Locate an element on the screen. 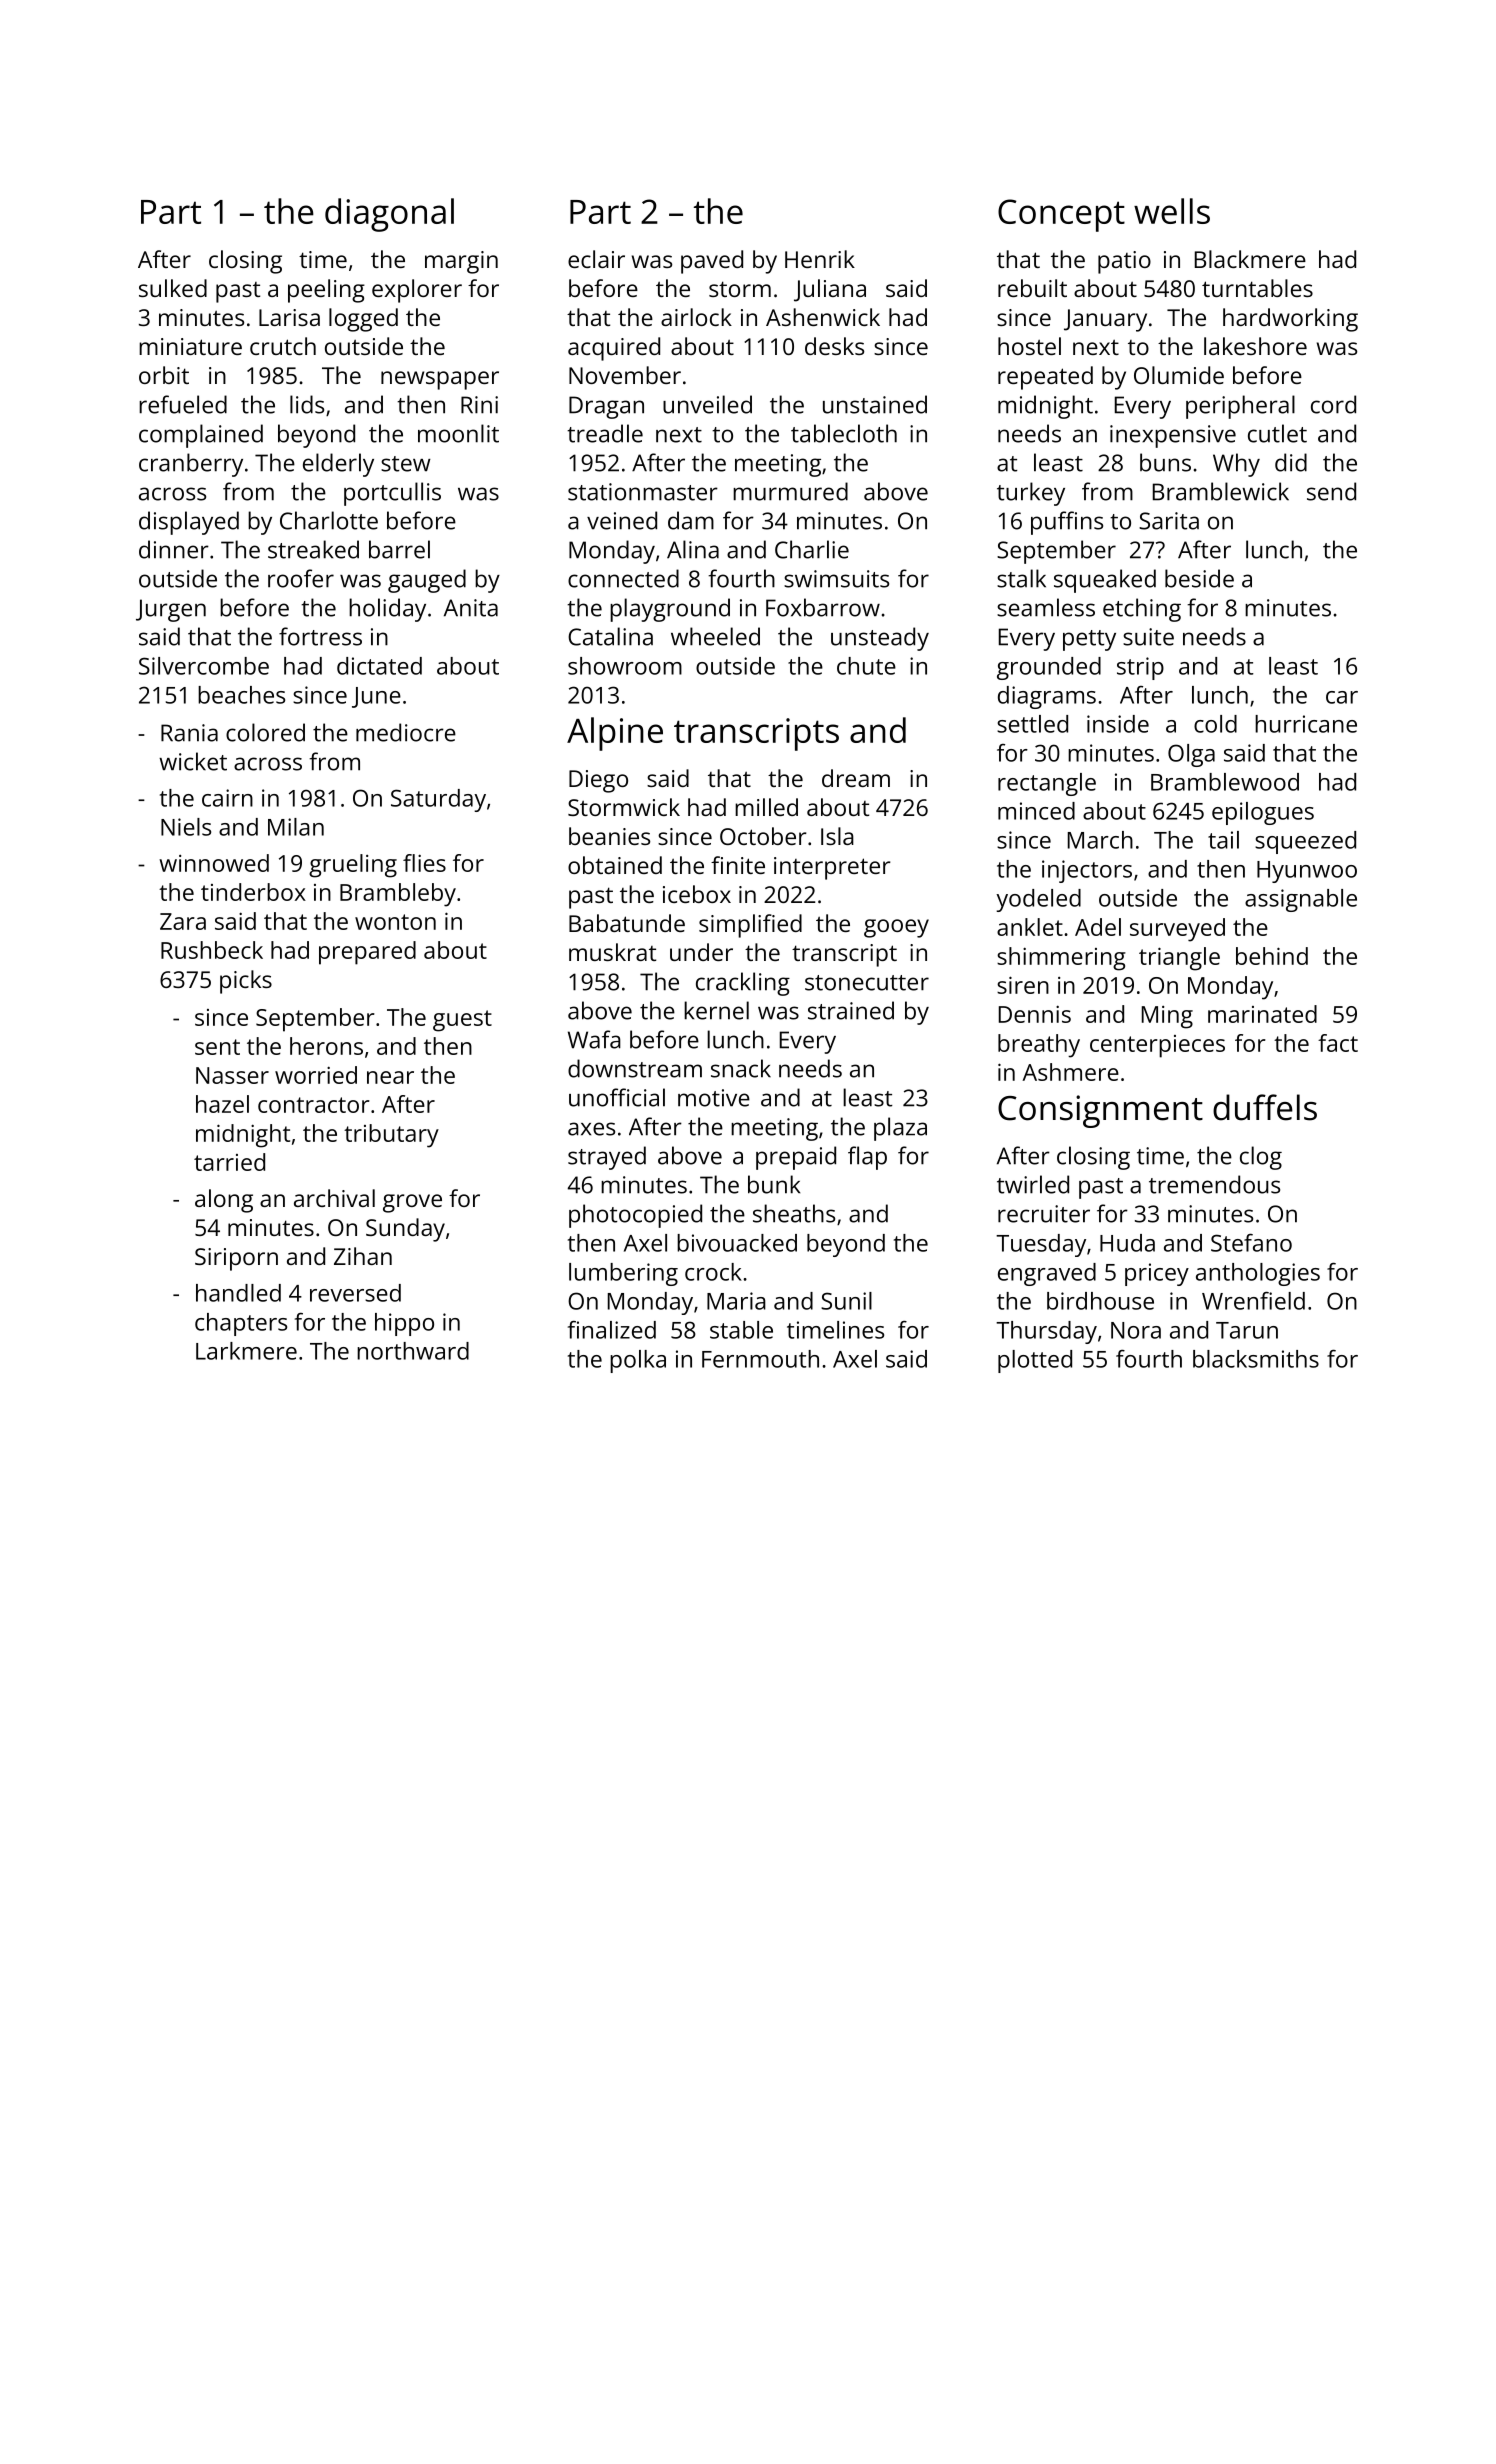 The height and width of the screenshot is (2464, 1496). send is located at coordinates (1331, 491).
